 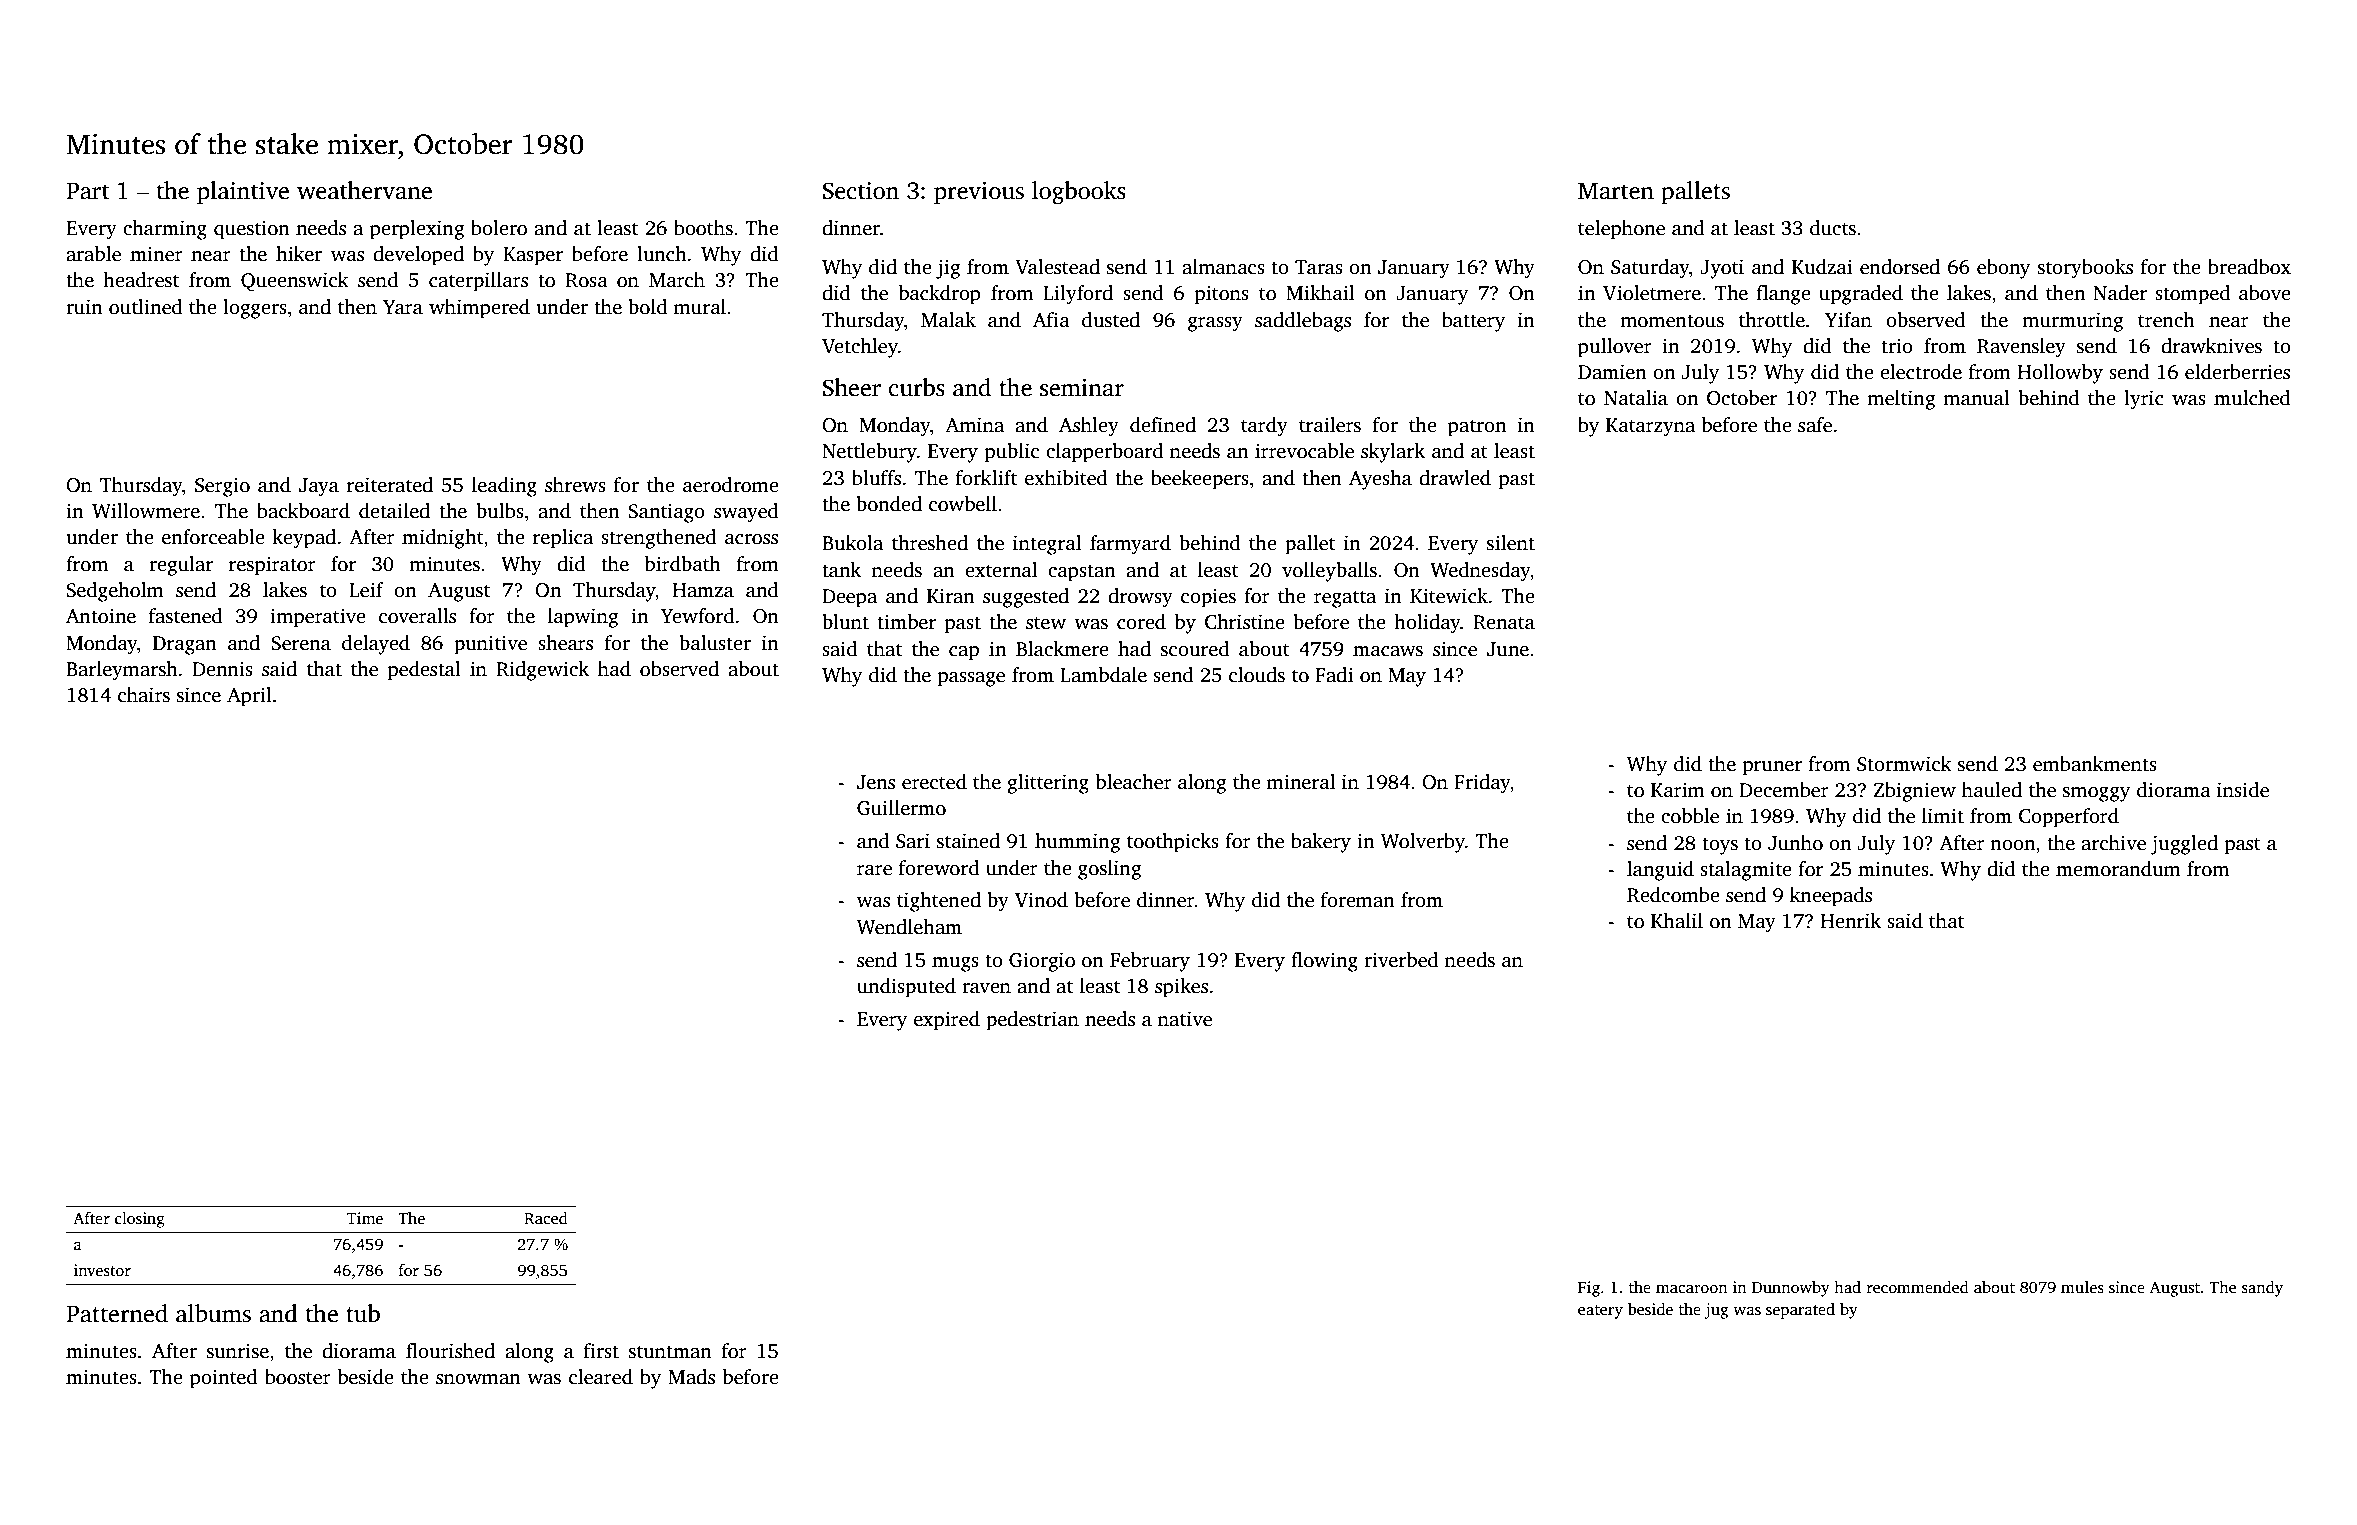 I want to click on ducts, so click(x=1833, y=228).
